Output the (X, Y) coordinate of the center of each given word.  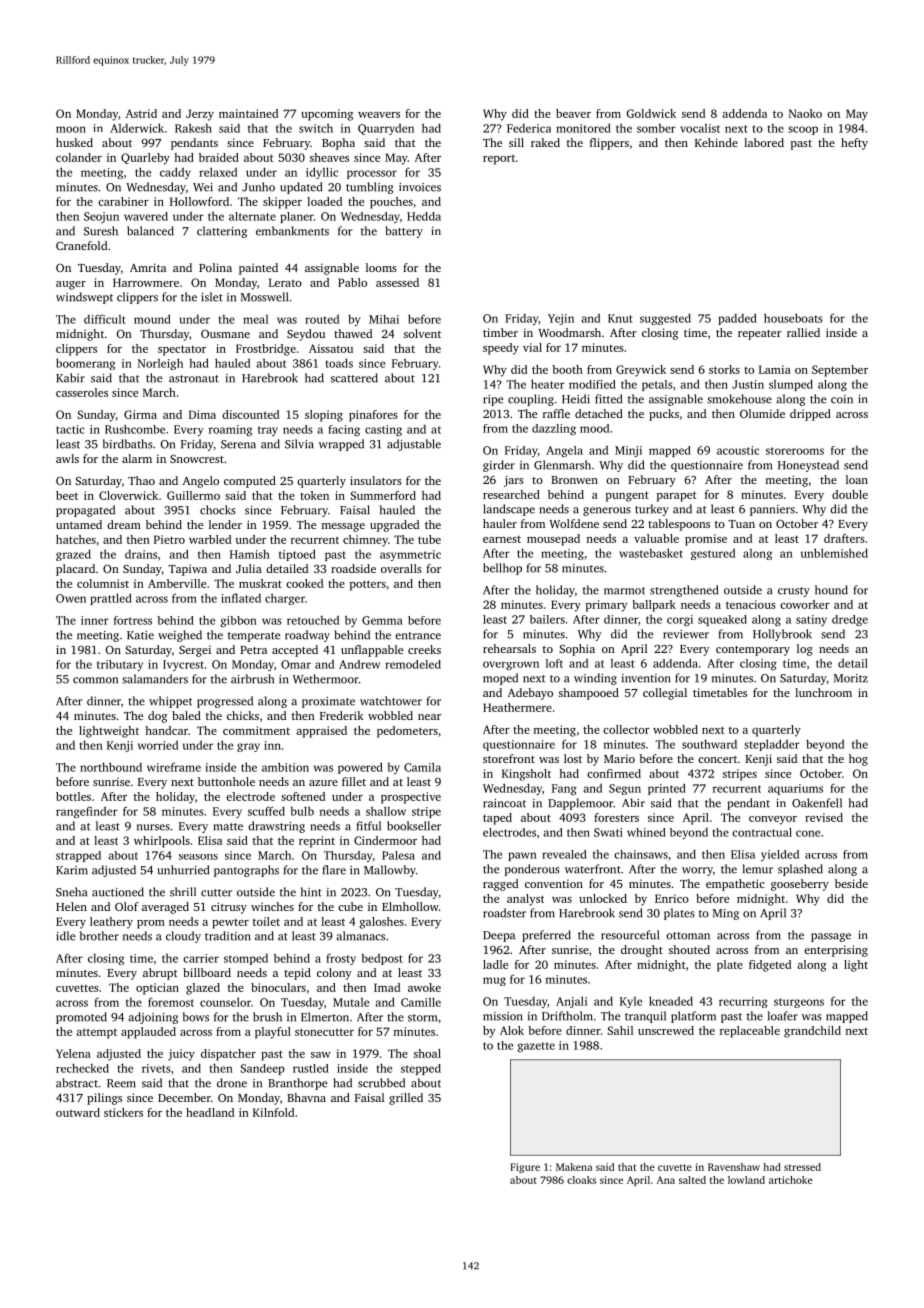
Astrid (141, 113)
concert (717, 759)
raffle (556, 413)
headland (210, 1112)
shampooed (589, 694)
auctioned (118, 892)
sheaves (329, 157)
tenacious (751, 604)
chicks (243, 715)
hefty (854, 144)
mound (152, 319)
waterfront (593, 869)
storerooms (795, 451)
